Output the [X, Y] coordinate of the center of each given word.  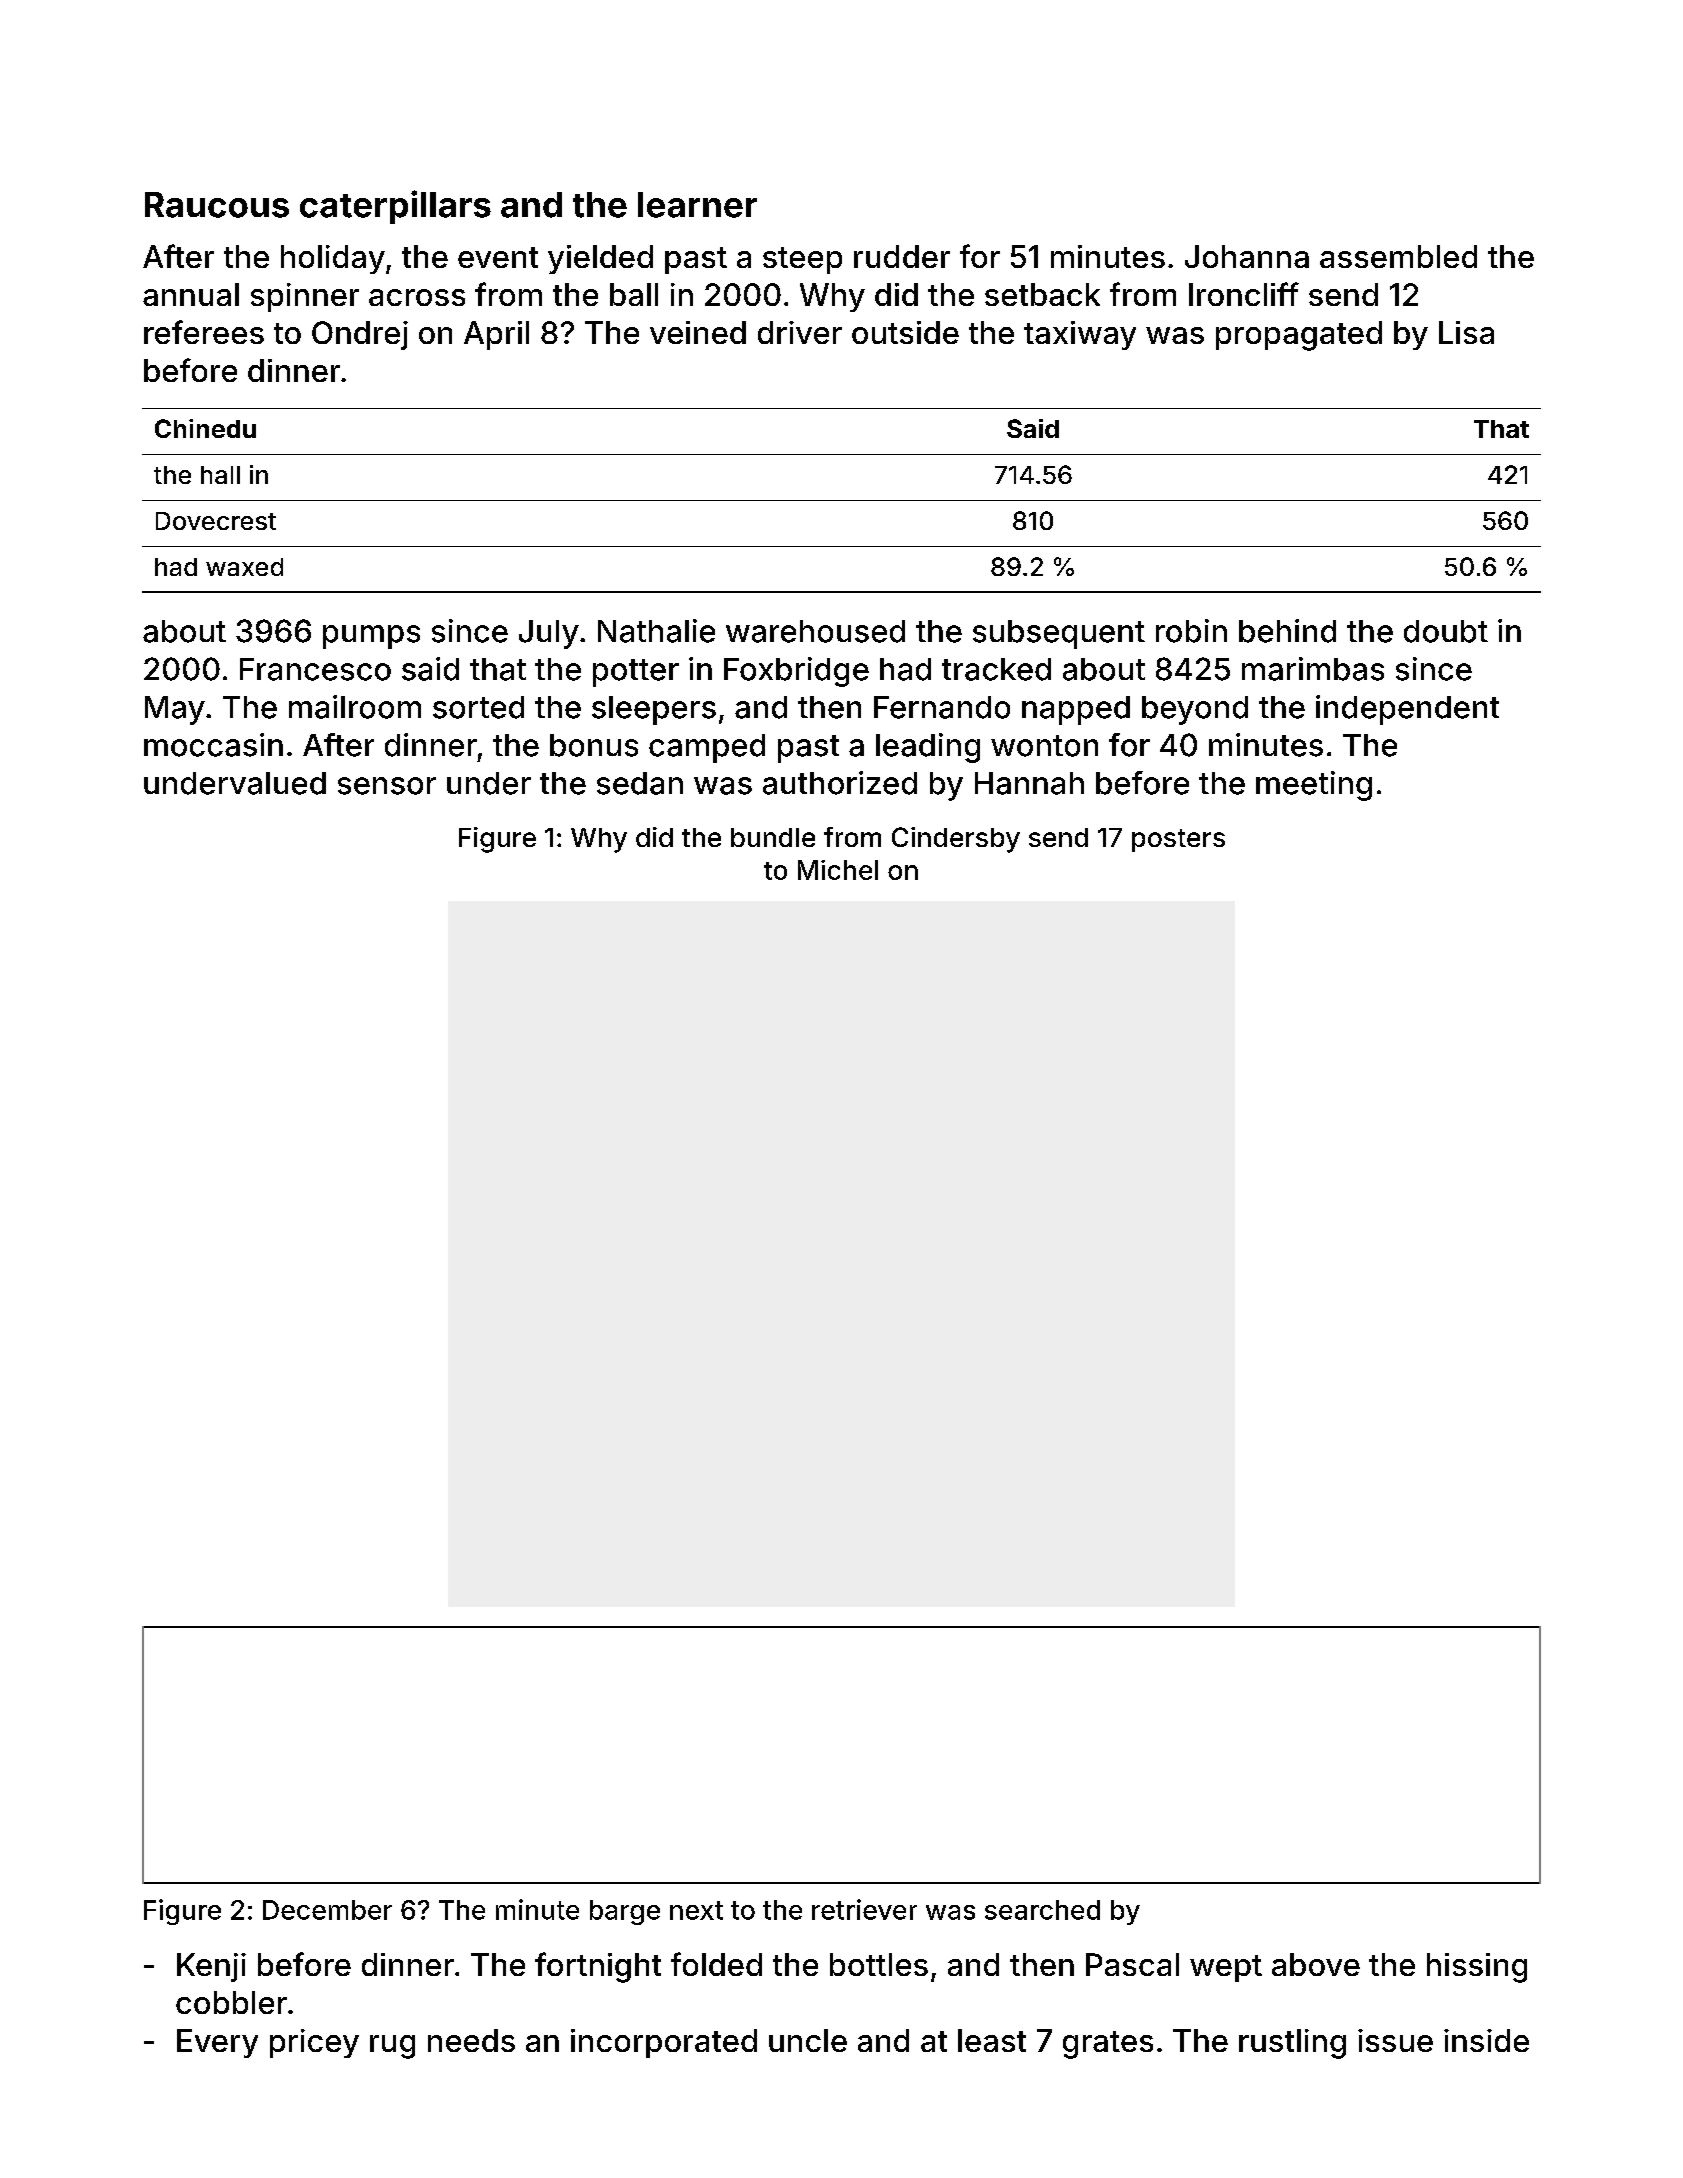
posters [1178, 840]
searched [1042, 1910]
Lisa [1466, 332]
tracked [996, 669]
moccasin [213, 745]
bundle [773, 837]
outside [905, 332]
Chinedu [205, 428]
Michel [838, 870]
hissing [1477, 1968]
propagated [1299, 336]
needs [471, 2040]
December [327, 1910]
